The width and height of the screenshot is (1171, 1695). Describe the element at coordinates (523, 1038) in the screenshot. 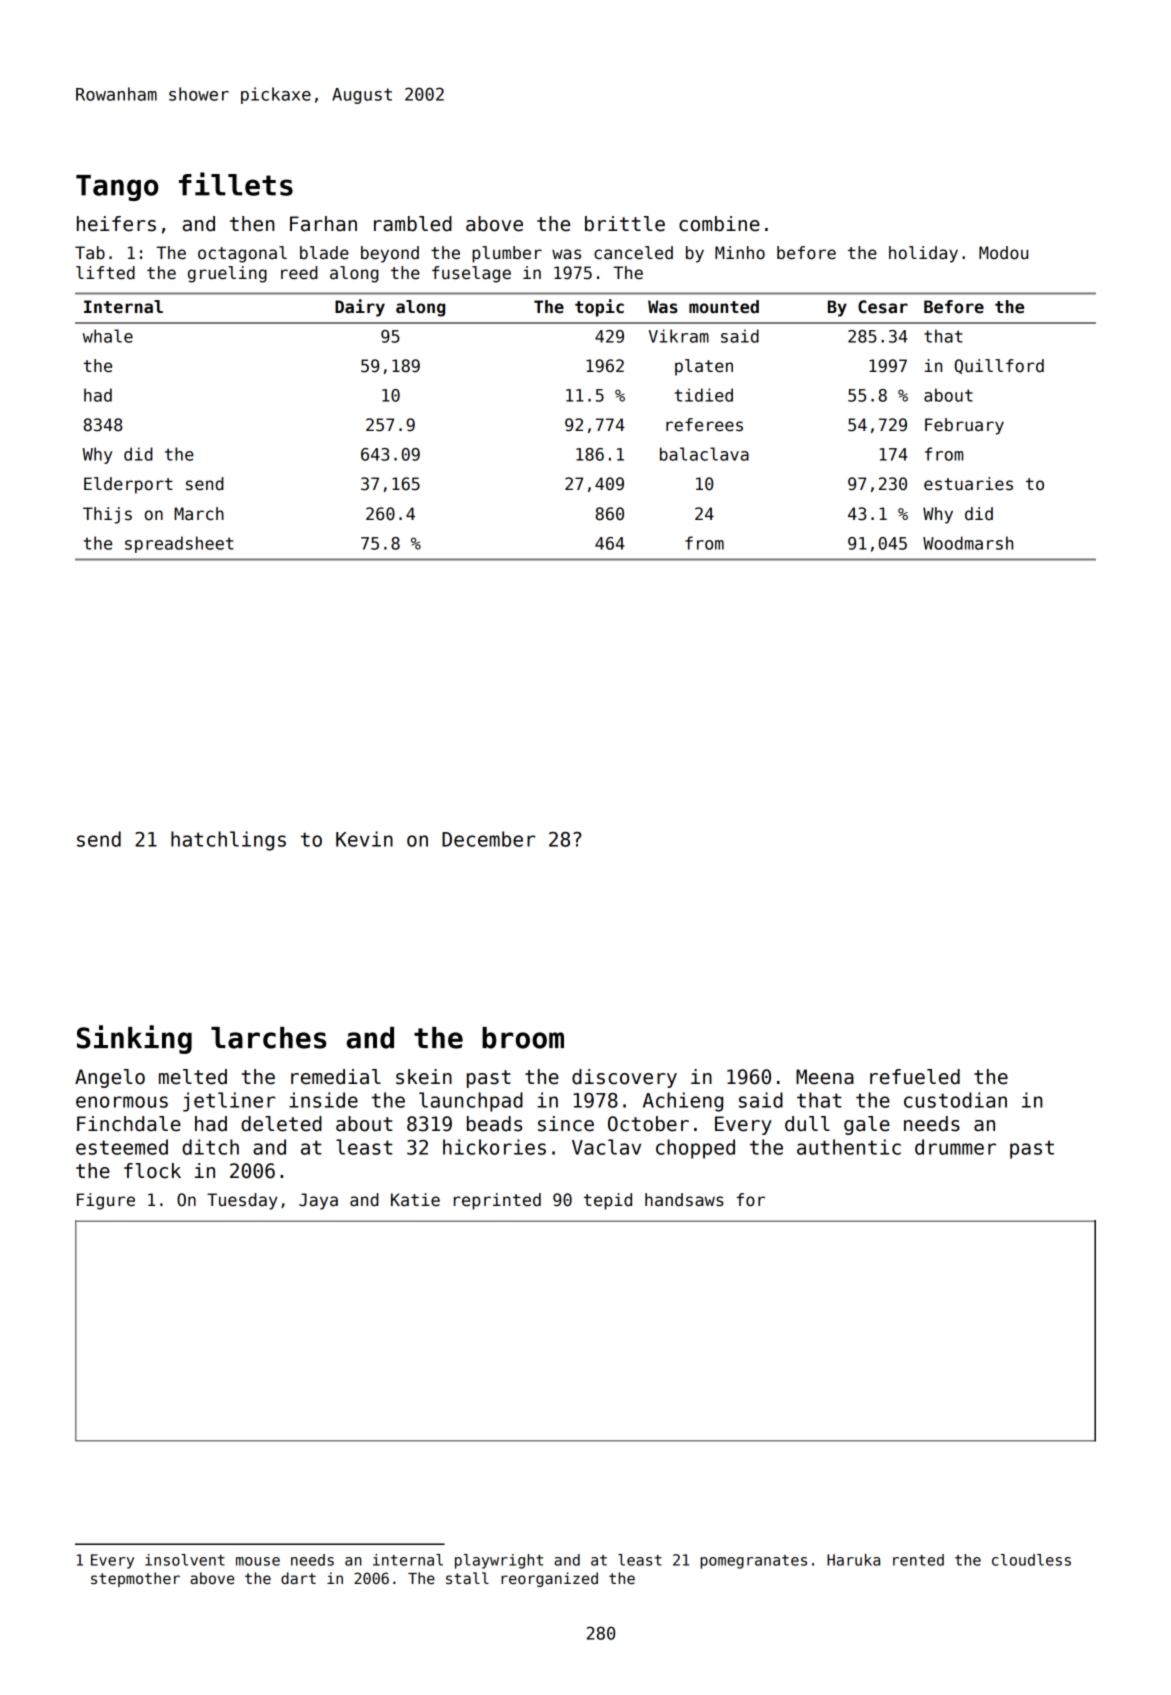

I see `broom` at that location.
